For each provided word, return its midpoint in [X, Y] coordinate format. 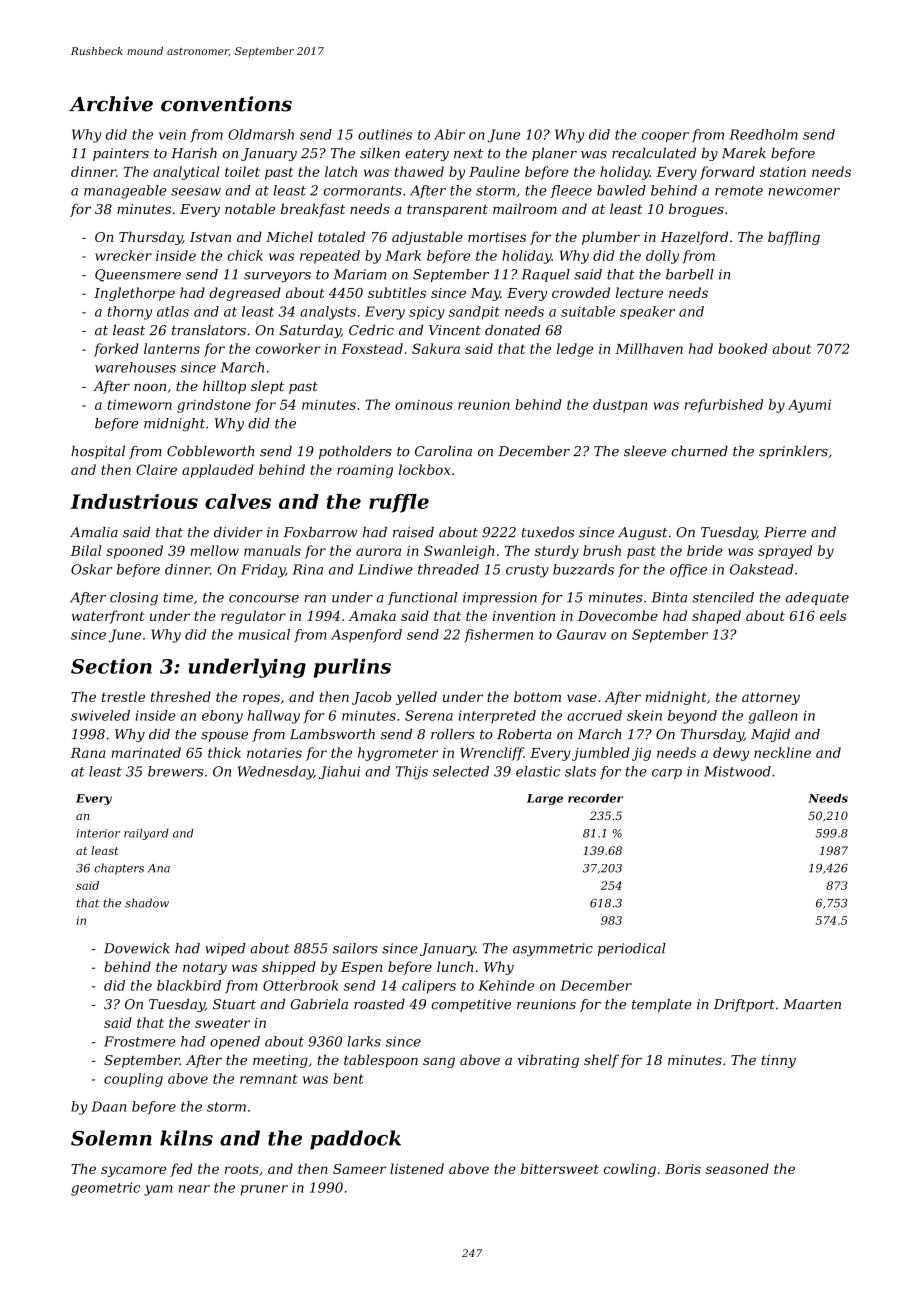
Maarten [812, 1004]
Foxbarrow [320, 532]
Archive [111, 104]
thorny [130, 313]
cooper [665, 137]
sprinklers [793, 452]
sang [439, 1063]
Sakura [436, 348]
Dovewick [137, 948]
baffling [794, 238]
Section [111, 666]
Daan [108, 1106]
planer [554, 154]
